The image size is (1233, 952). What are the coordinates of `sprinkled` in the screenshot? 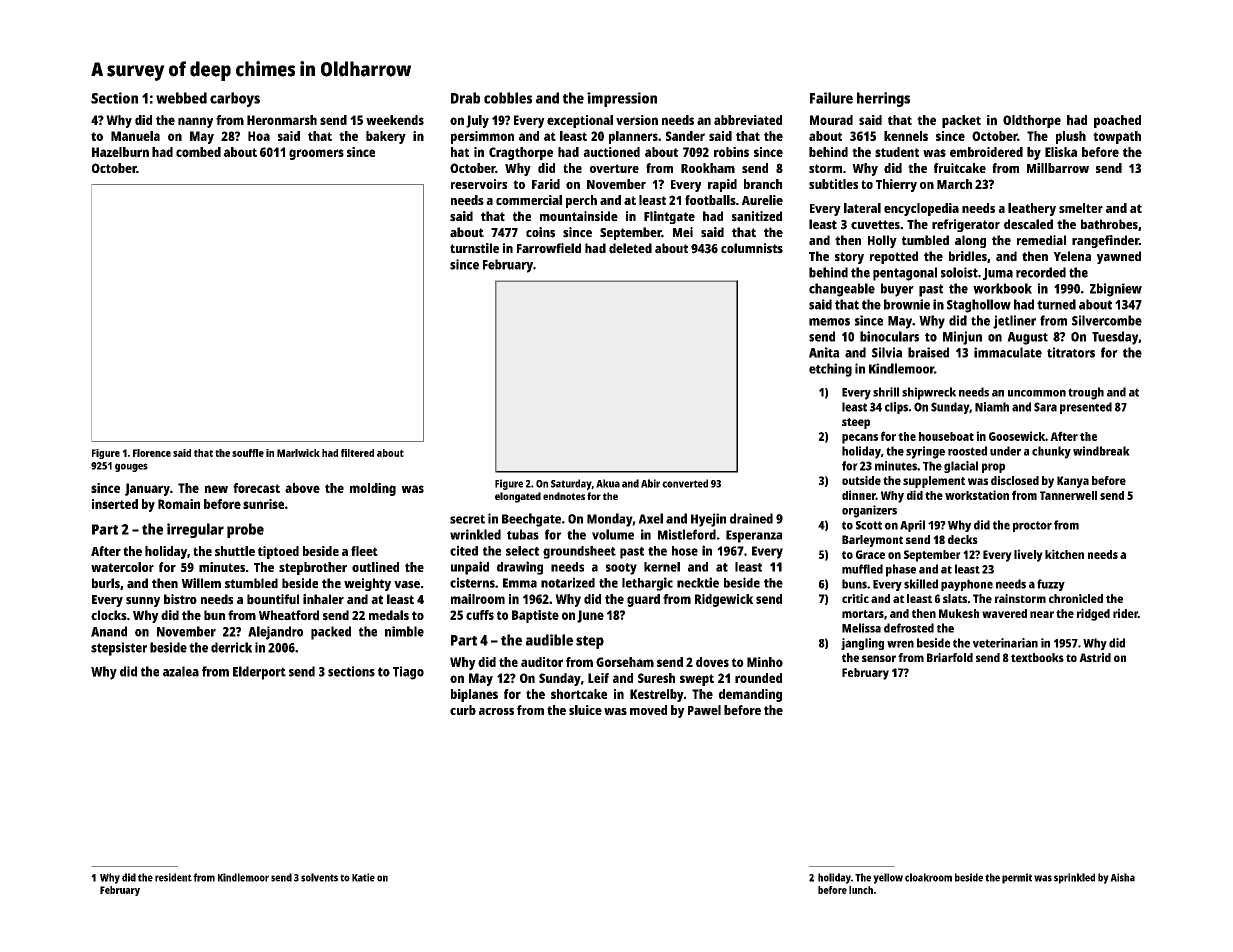 It's located at (1074, 878).
